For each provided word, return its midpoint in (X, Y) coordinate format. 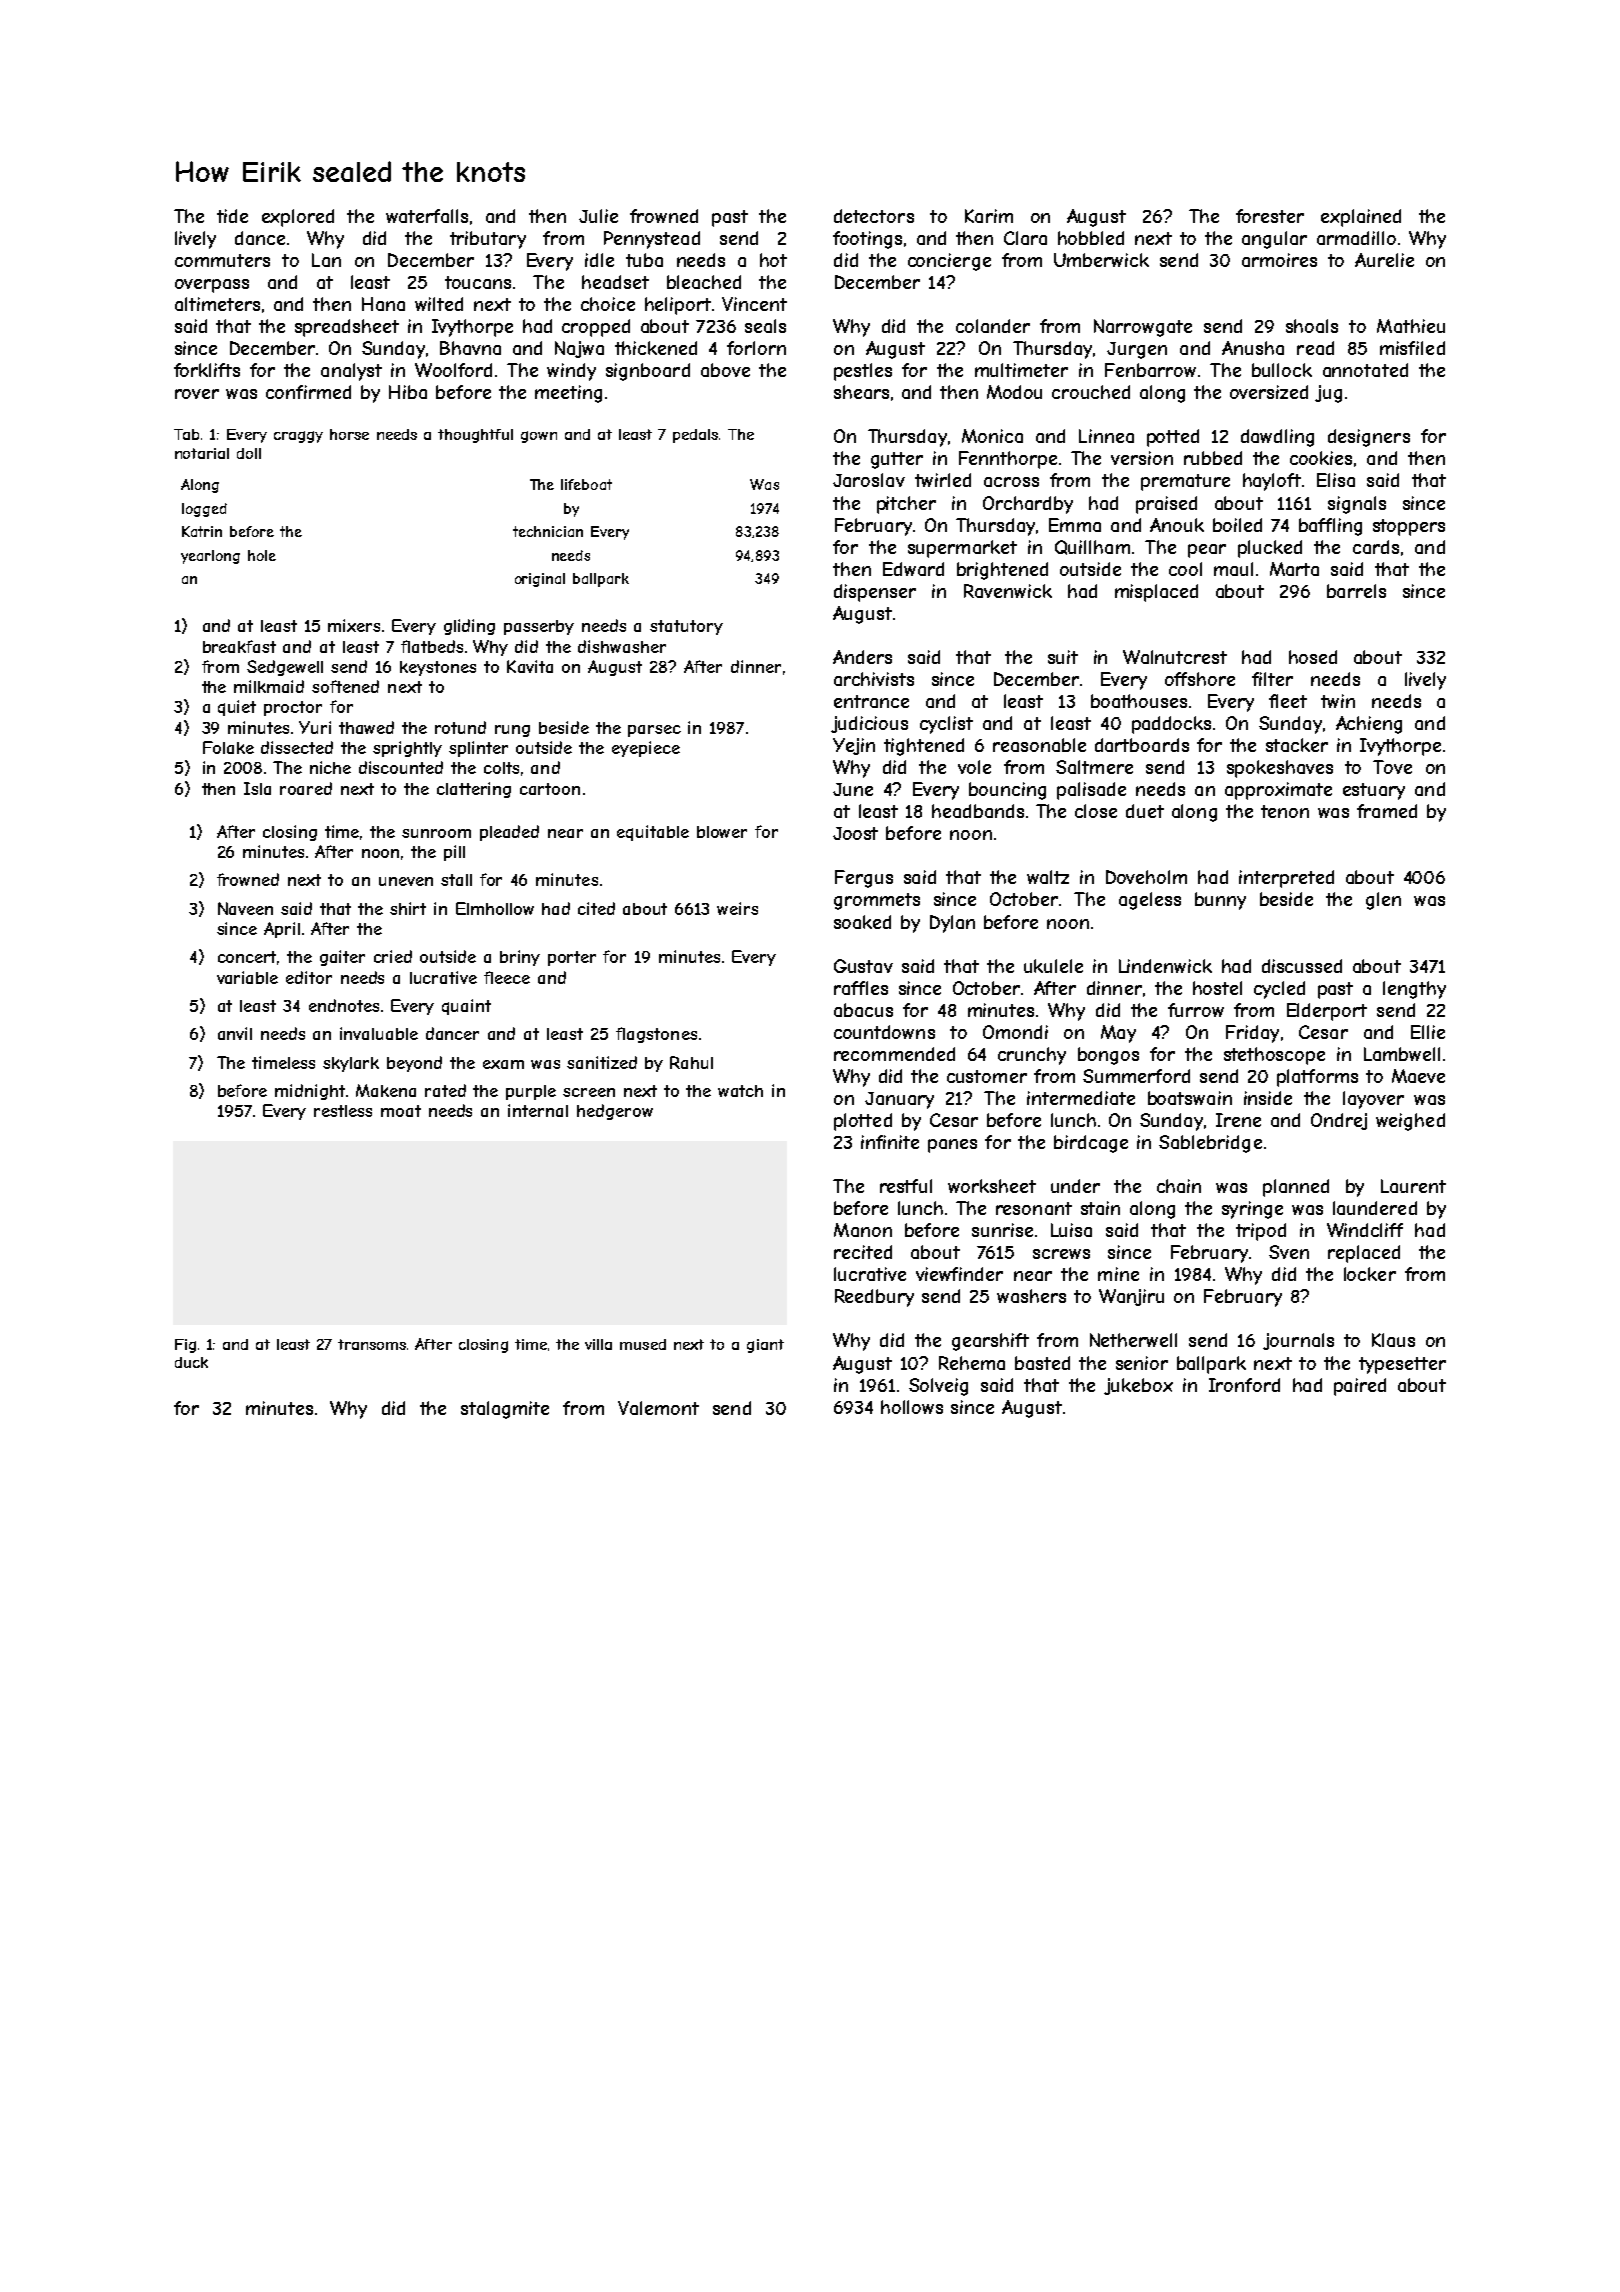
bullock (1282, 370)
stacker (1297, 745)
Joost (855, 833)
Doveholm (1146, 877)
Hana (383, 304)
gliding (469, 627)
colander (993, 326)
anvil (235, 1033)
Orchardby (1028, 505)
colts (501, 768)
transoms (372, 1344)
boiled (1237, 525)
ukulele (1053, 966)
